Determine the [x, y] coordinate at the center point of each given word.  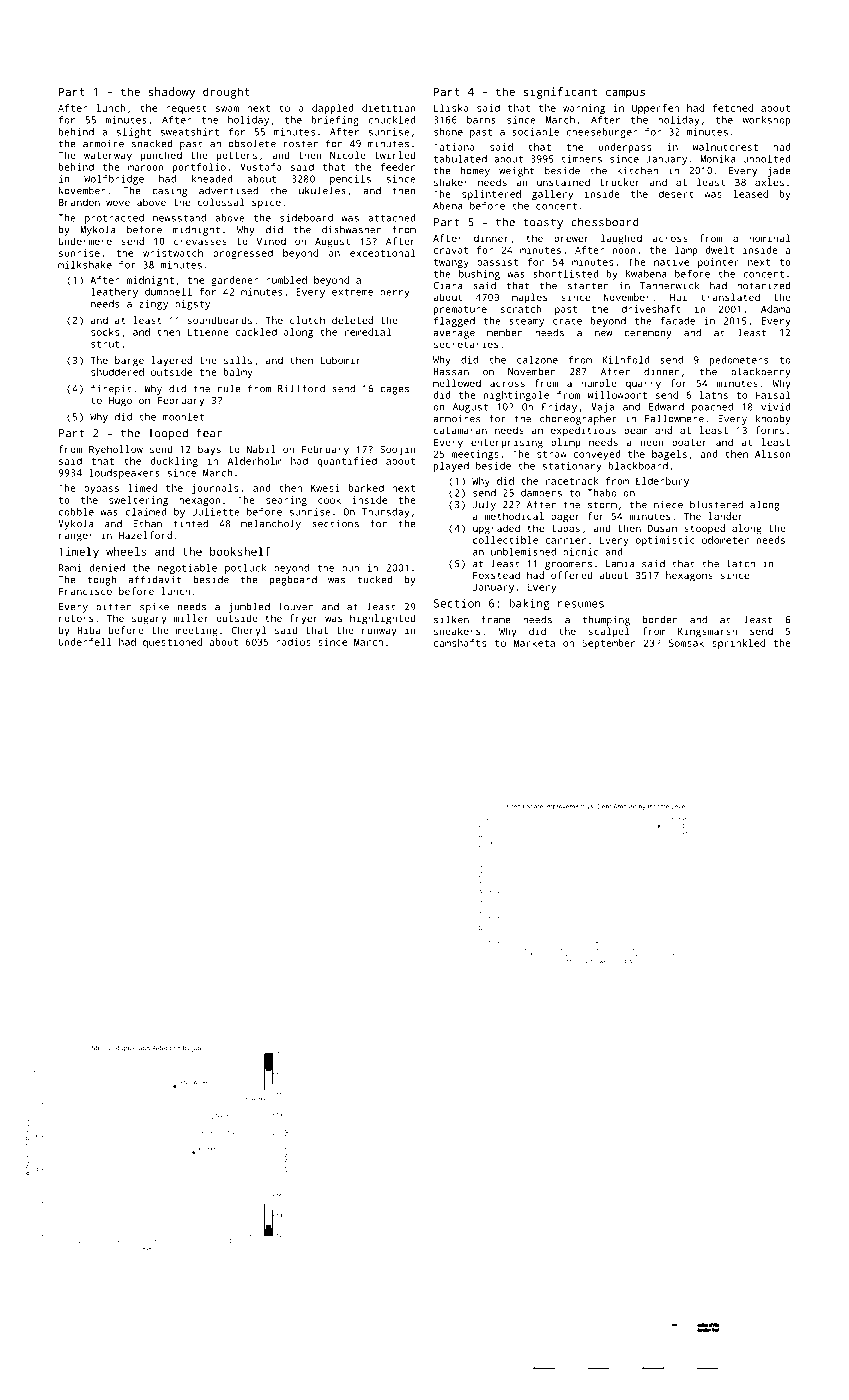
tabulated [460, 159]
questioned [172, 643]
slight [134, 133]
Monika [718, 159]
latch [741, 563]
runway [379, 632]
